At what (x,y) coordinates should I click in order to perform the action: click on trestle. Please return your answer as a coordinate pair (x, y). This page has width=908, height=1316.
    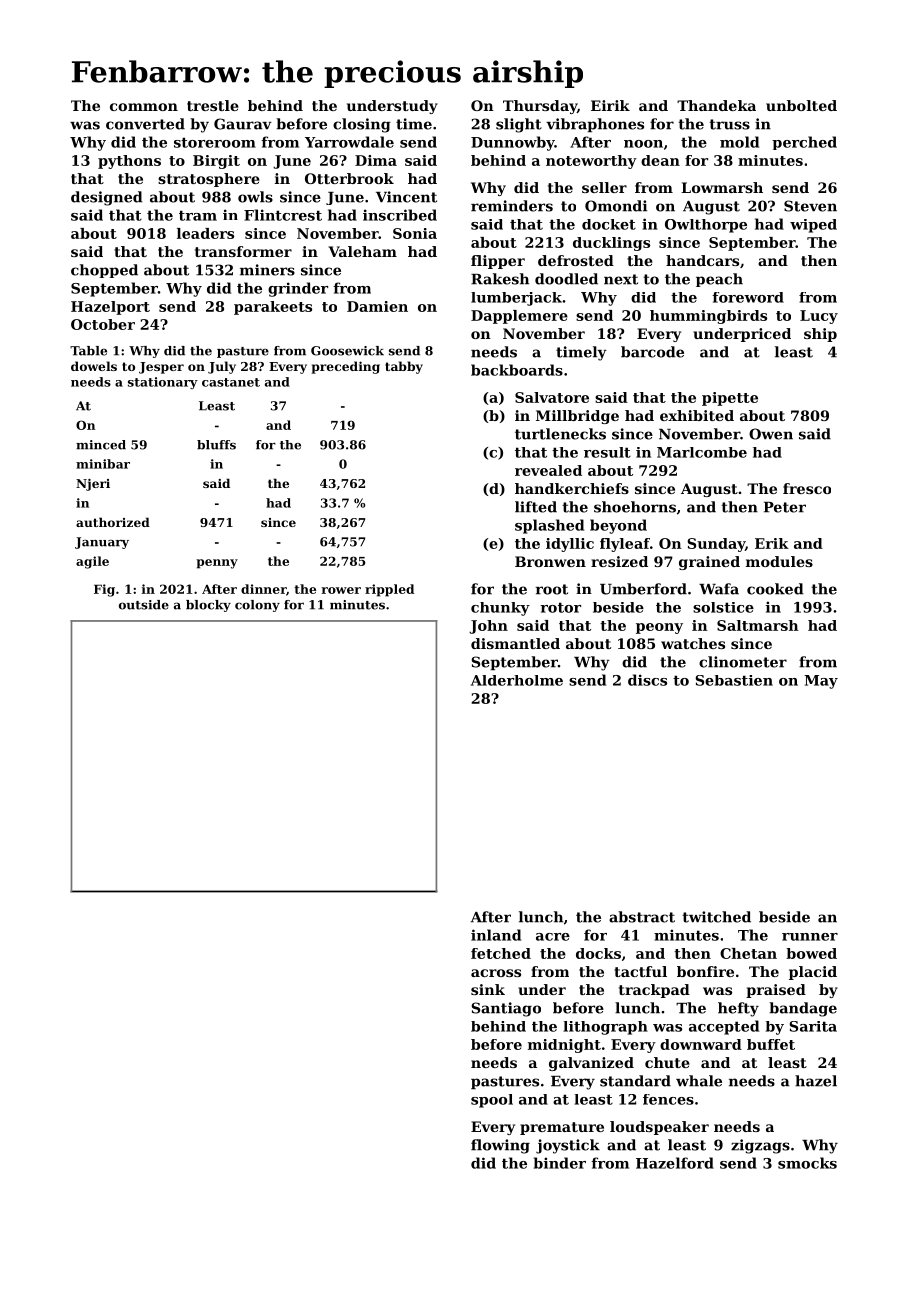
    Looking at the image, I should click on (213, 105).
